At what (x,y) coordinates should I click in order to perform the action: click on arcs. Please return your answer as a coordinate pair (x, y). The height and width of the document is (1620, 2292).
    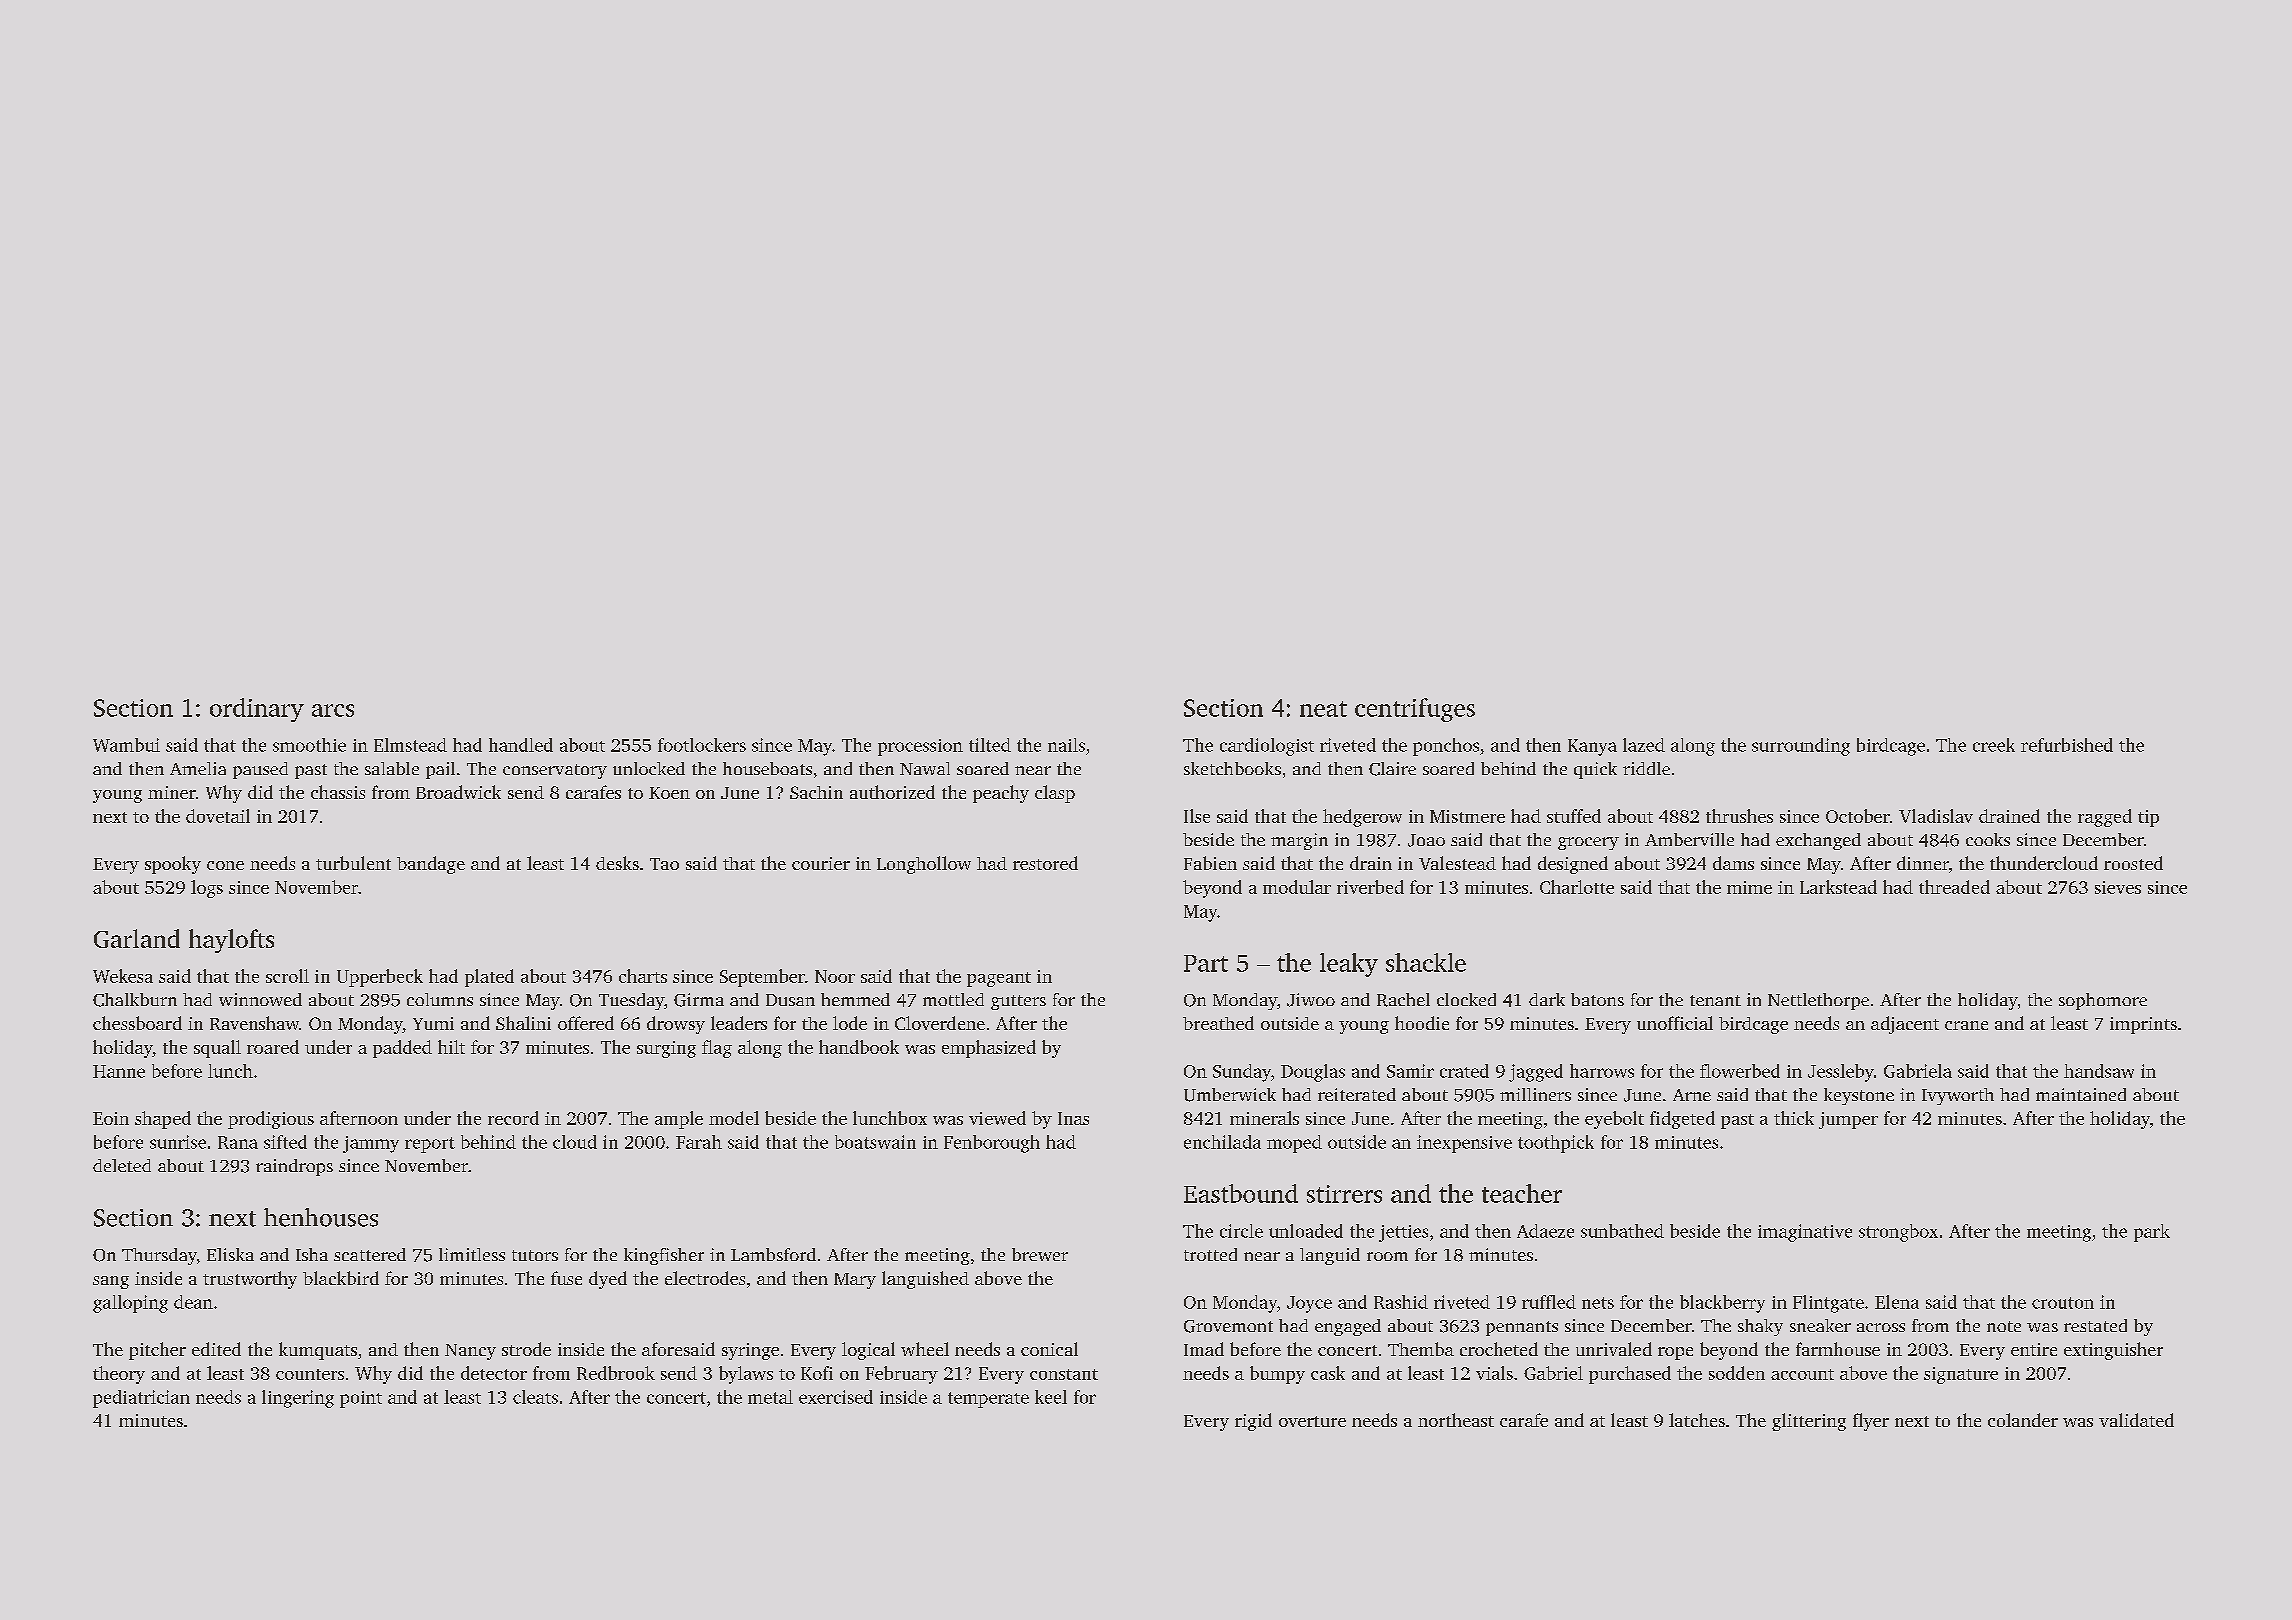
    Looking at the image, I should click on (333, 710).
